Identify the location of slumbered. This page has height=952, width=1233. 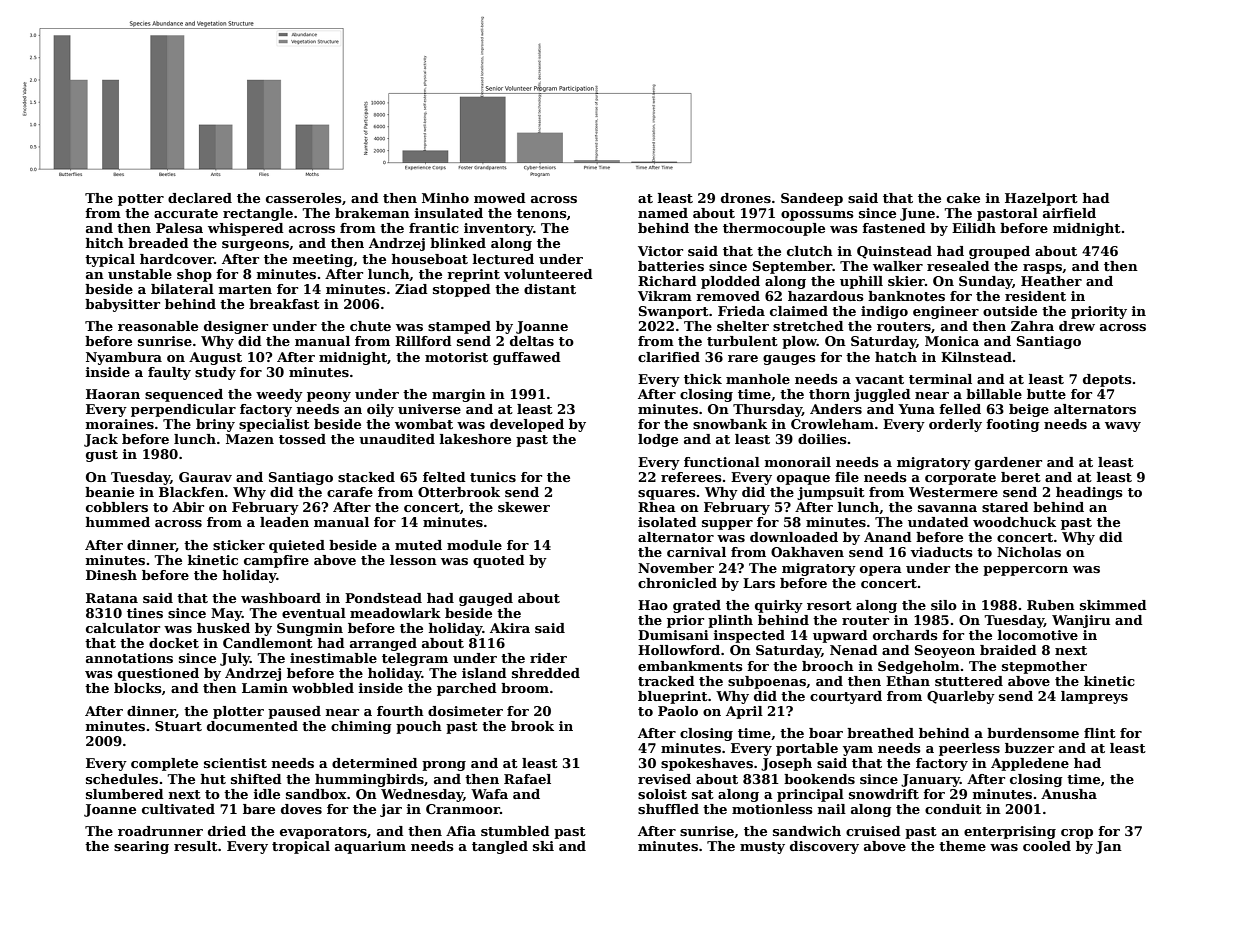
(125, 794).
